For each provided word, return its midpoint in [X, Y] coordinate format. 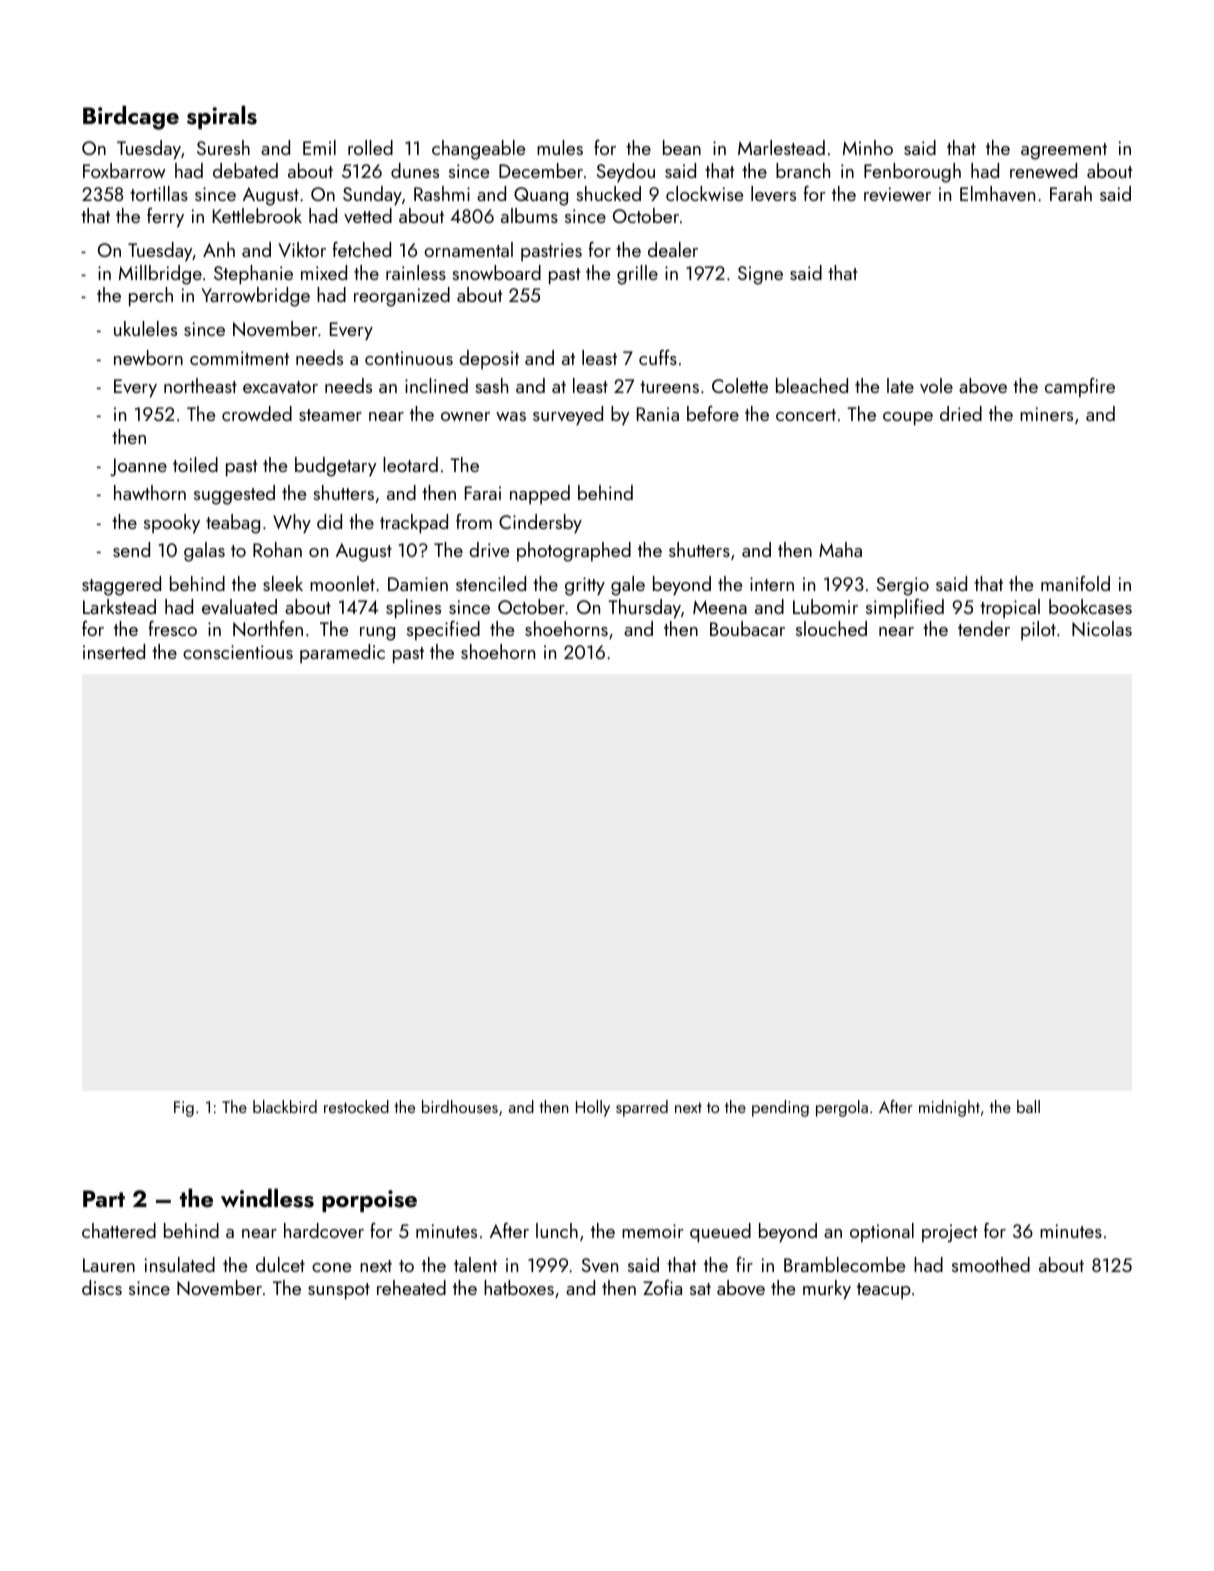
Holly [593, 1108]
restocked [356, 1106]
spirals [222, 117]
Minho [868, 147]
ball [1028, 1106]
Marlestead [781, 147]
